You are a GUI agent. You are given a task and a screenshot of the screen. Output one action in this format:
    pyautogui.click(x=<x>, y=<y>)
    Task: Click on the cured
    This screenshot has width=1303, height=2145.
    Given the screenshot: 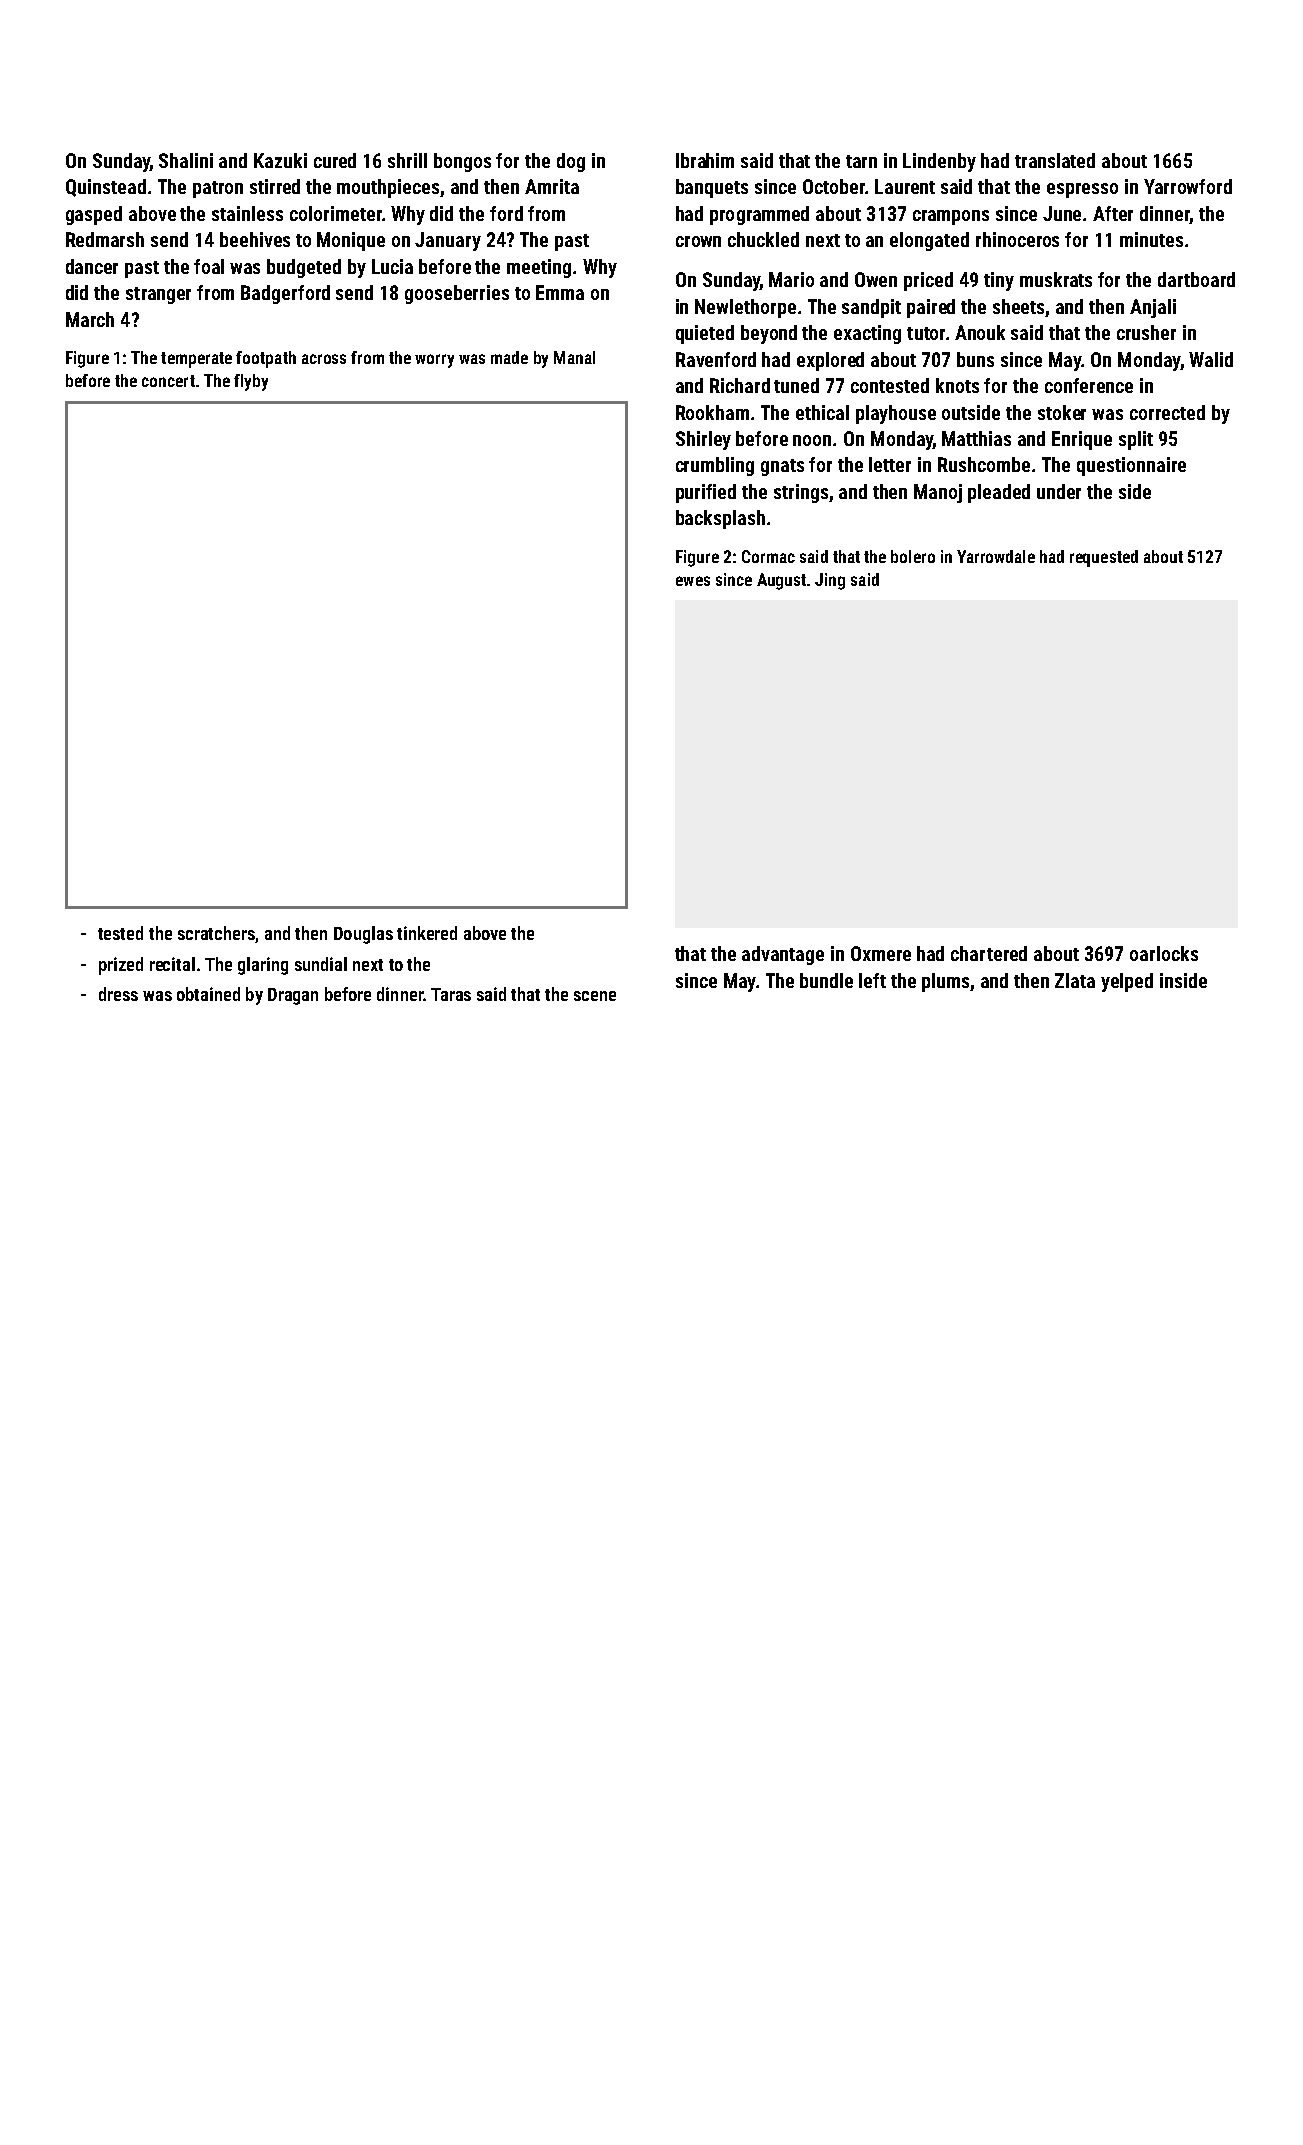 What is the action you would take?
    pyautogui.click(x=335, y=160)
